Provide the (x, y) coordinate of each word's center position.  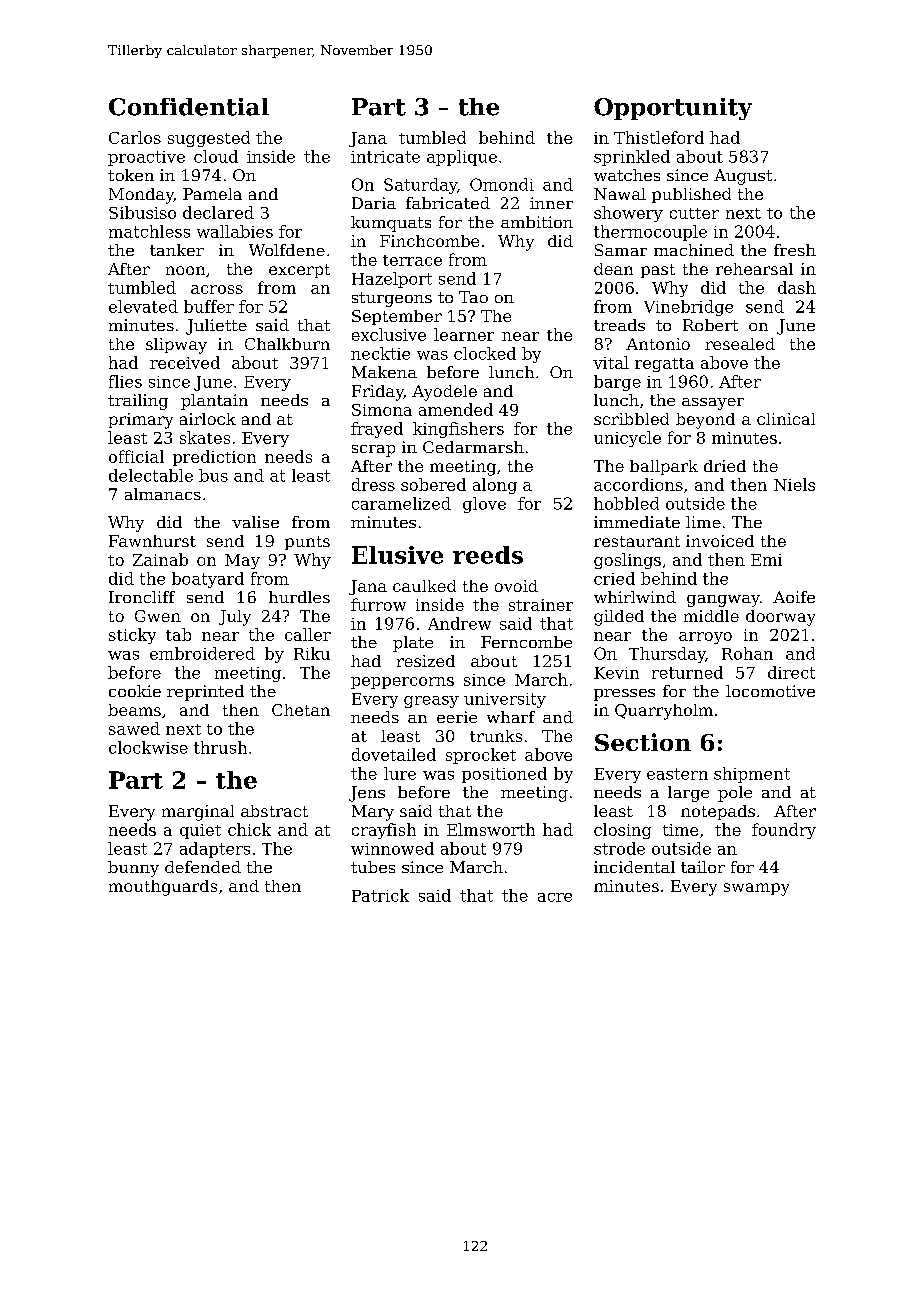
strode (619, 848)
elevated (143, 306)
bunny (133, 869)
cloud (216, 156)
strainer (541, 605)
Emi (766, 560)
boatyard (208, 580)
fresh (795, 250)
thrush (220, 747)
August (743, 177)
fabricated (448, 203)
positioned (504, 775)
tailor (703, 867)
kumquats (391, 224)
